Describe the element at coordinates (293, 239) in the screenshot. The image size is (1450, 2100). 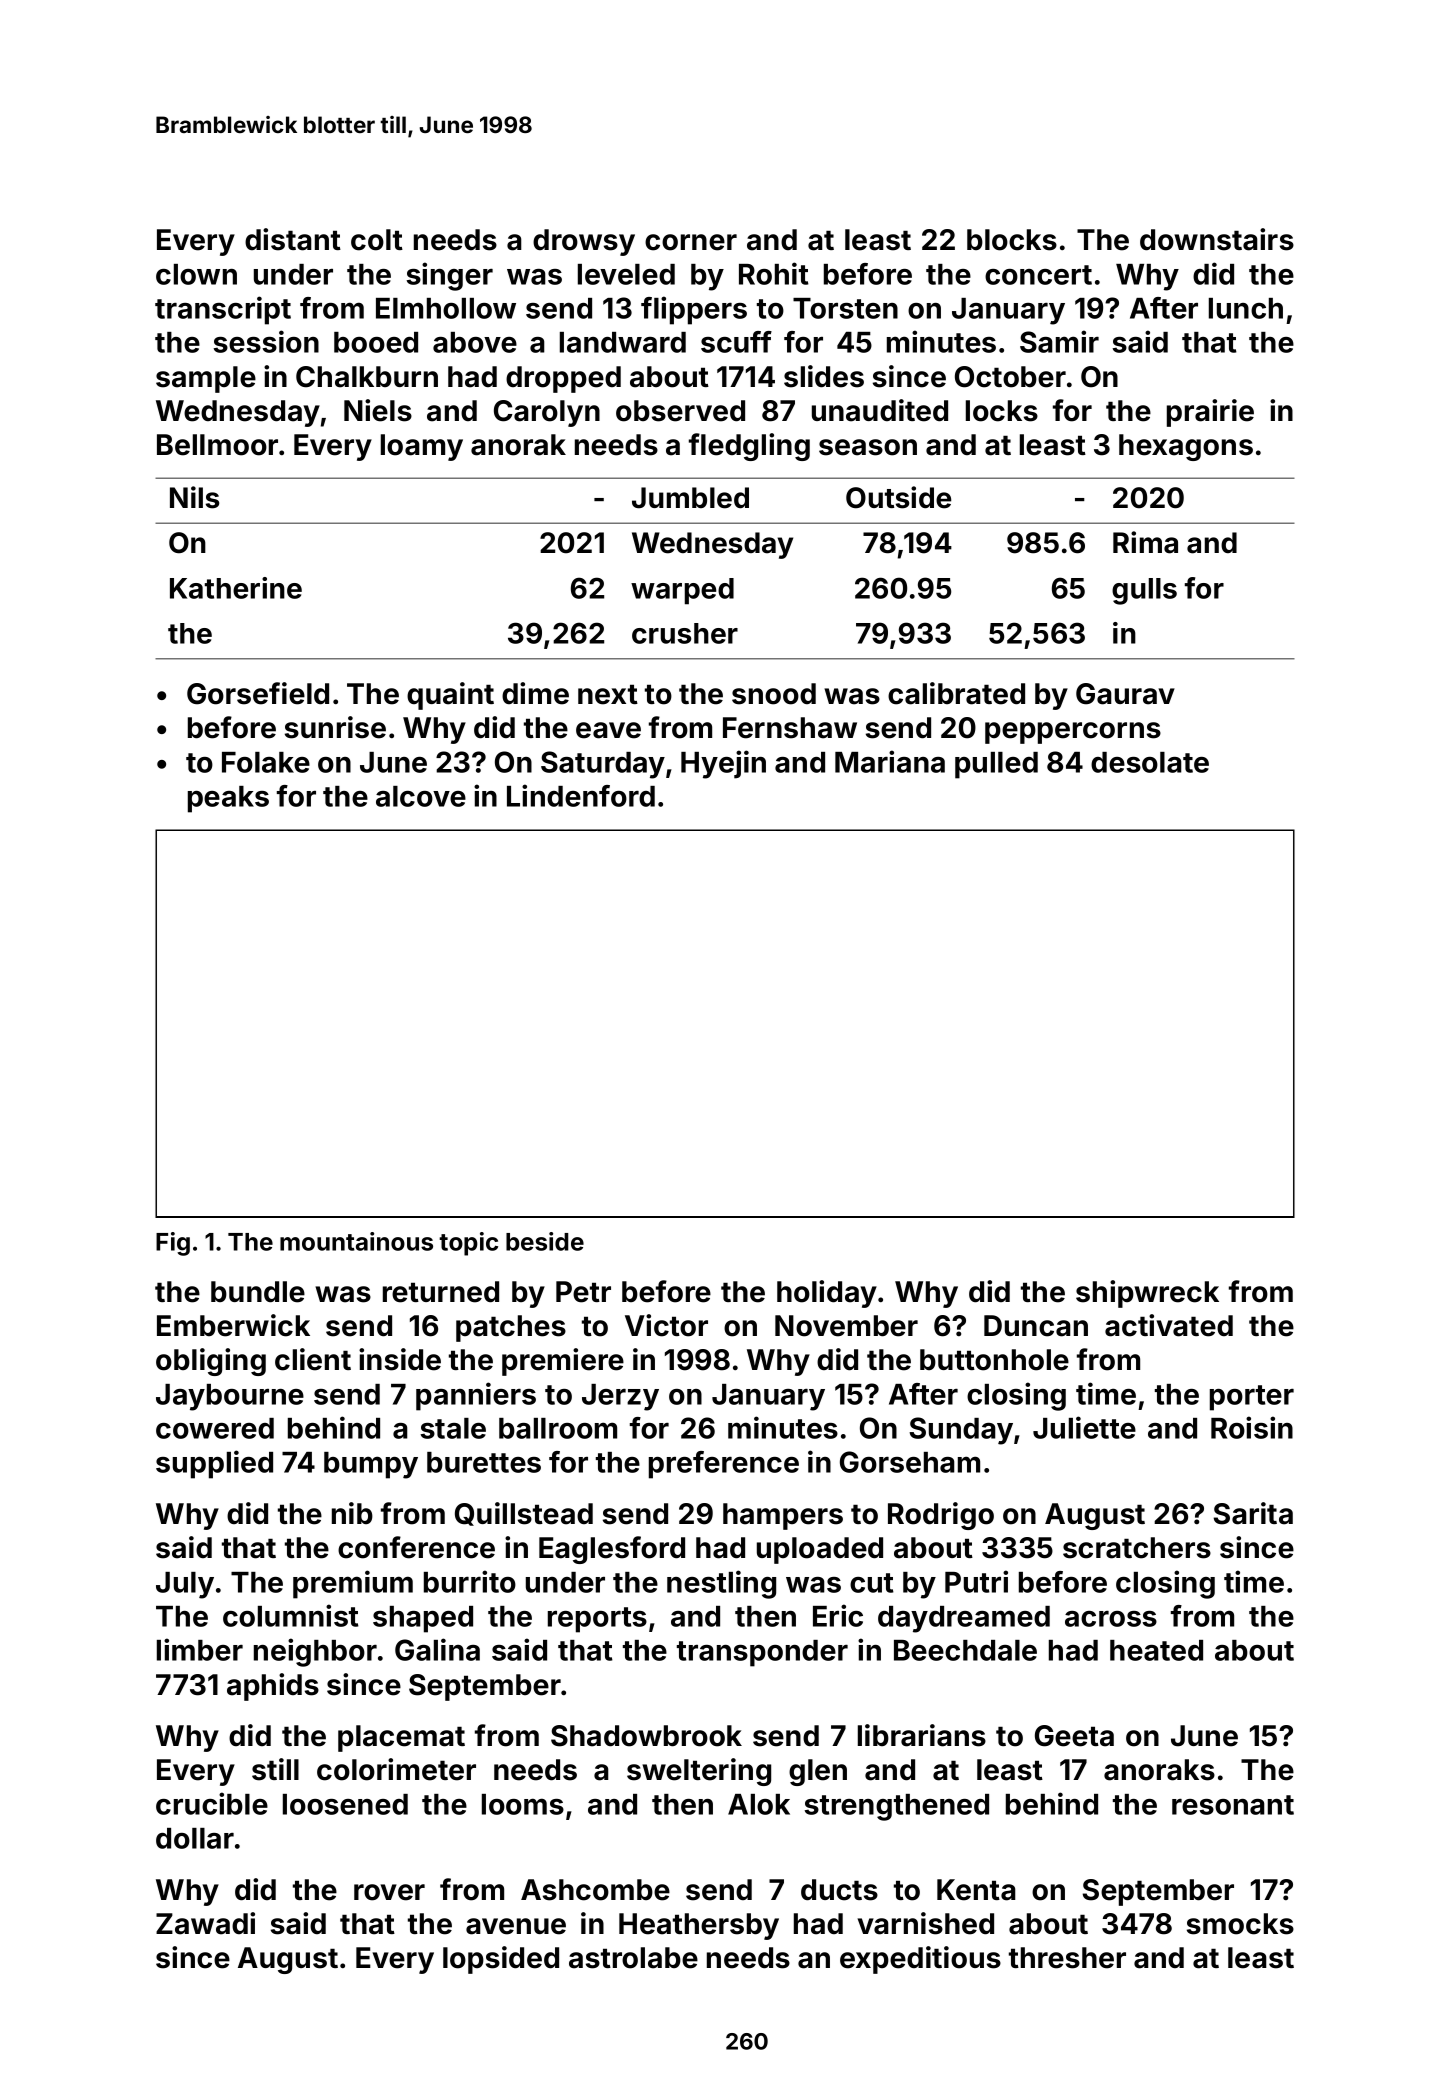
I see `distant` at that location.
